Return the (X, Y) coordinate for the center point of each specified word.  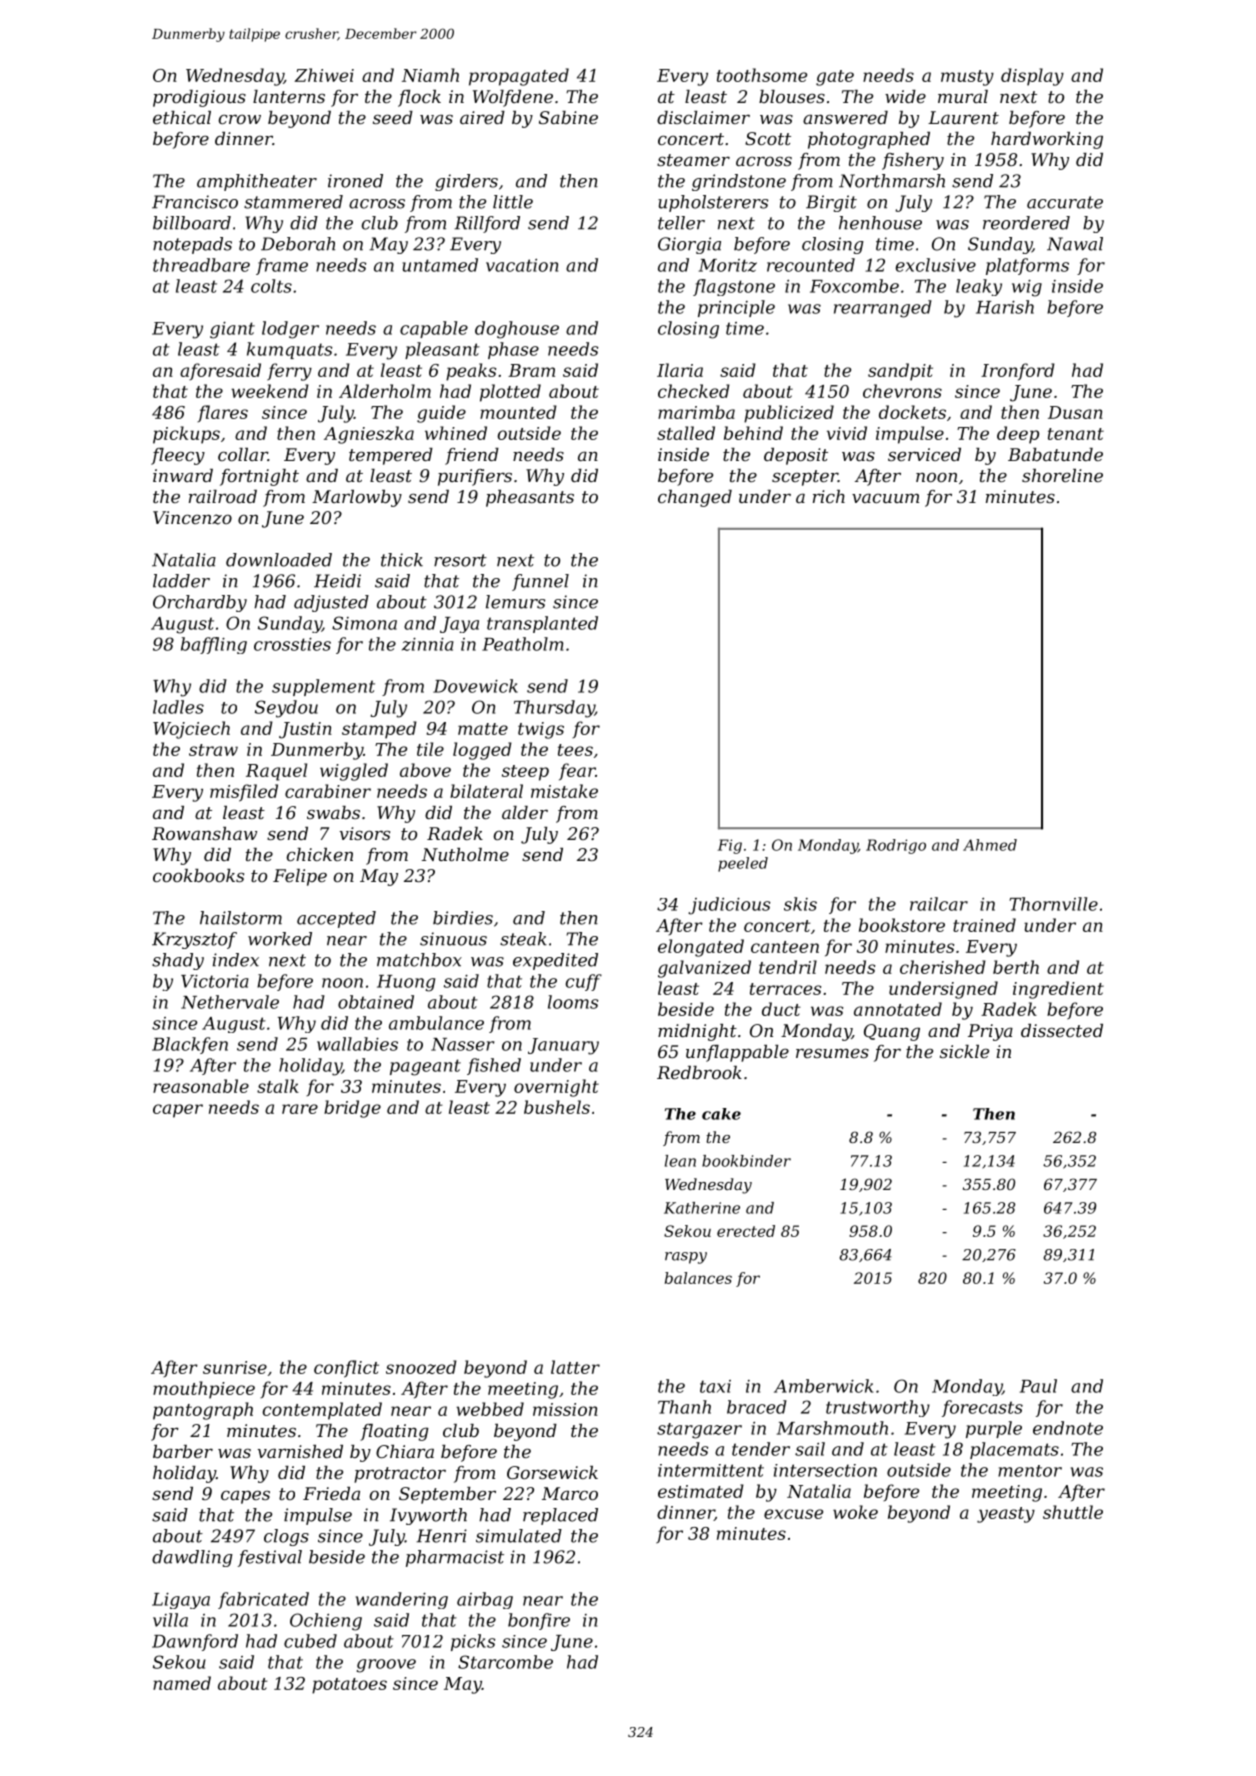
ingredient (1058, 990)
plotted (510, 393)
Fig (730, 846)
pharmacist (455, 1558)
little (513, 202)
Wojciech (191, 730)
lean (680, 1161)
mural (963, 96)
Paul (1038, 1386)
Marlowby (357, 498)
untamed (440, 265)
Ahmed (990, 845)
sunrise (235, 1367)
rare (300, 1109)
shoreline (1062, 475)
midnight (697, 1032)
